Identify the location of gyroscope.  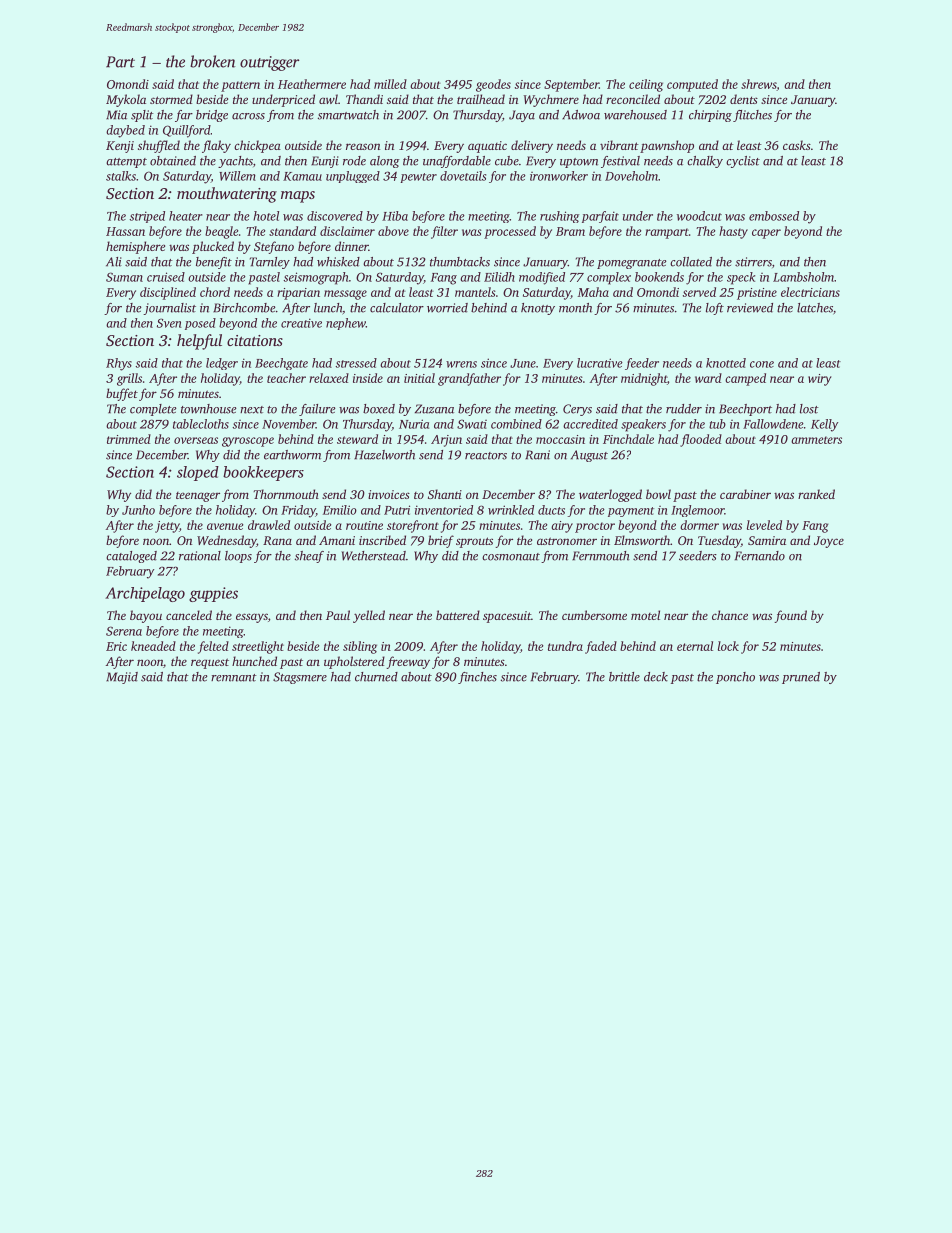
(248, 442).
